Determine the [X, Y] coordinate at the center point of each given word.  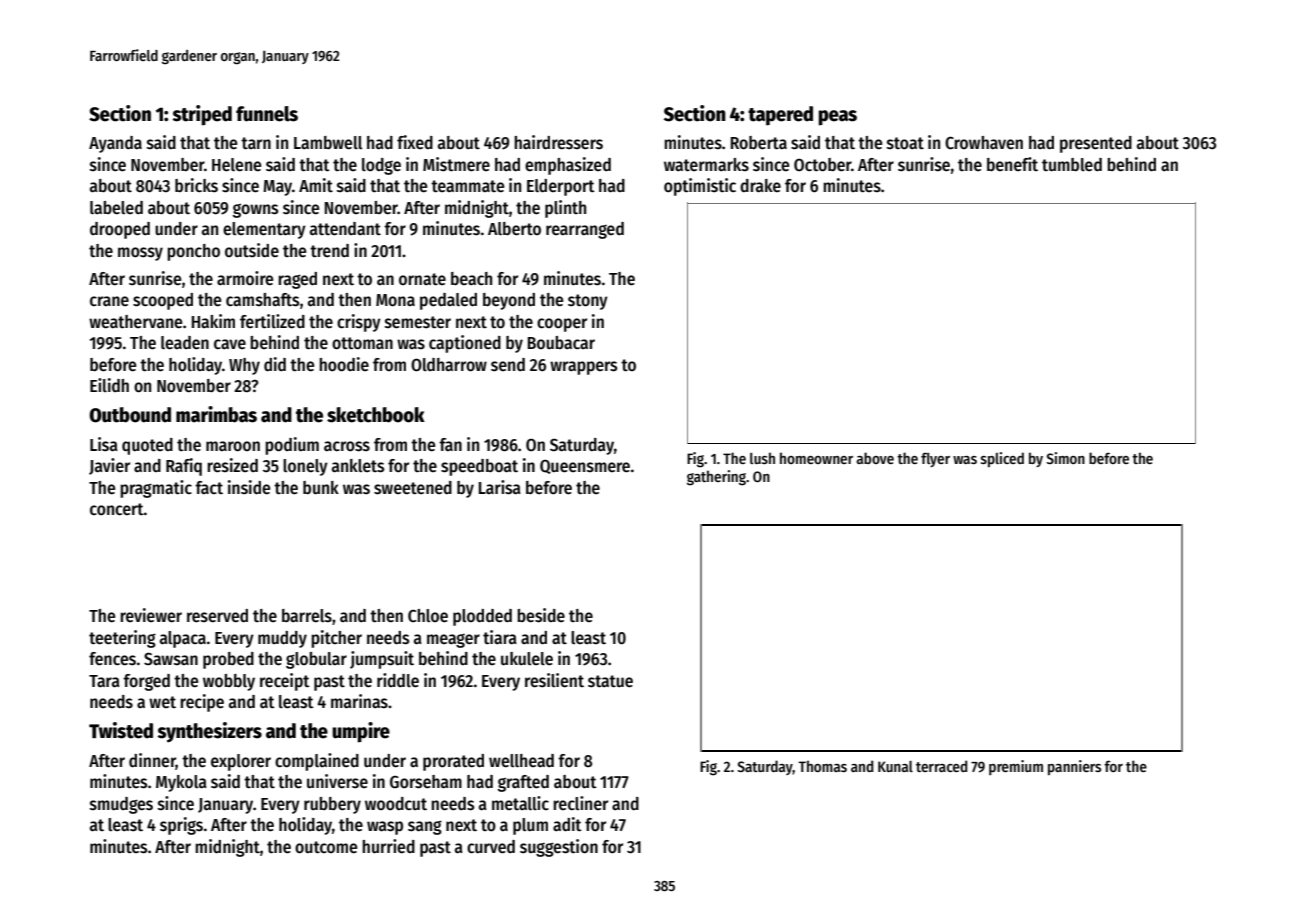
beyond [509, 301]
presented [1096, 144]
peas [837, 118]
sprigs [181, 826]
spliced [1002, 459]
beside [541, 615]
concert [117, 509]
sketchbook [376, 415]
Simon [1065, 458]
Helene [237, 165]
